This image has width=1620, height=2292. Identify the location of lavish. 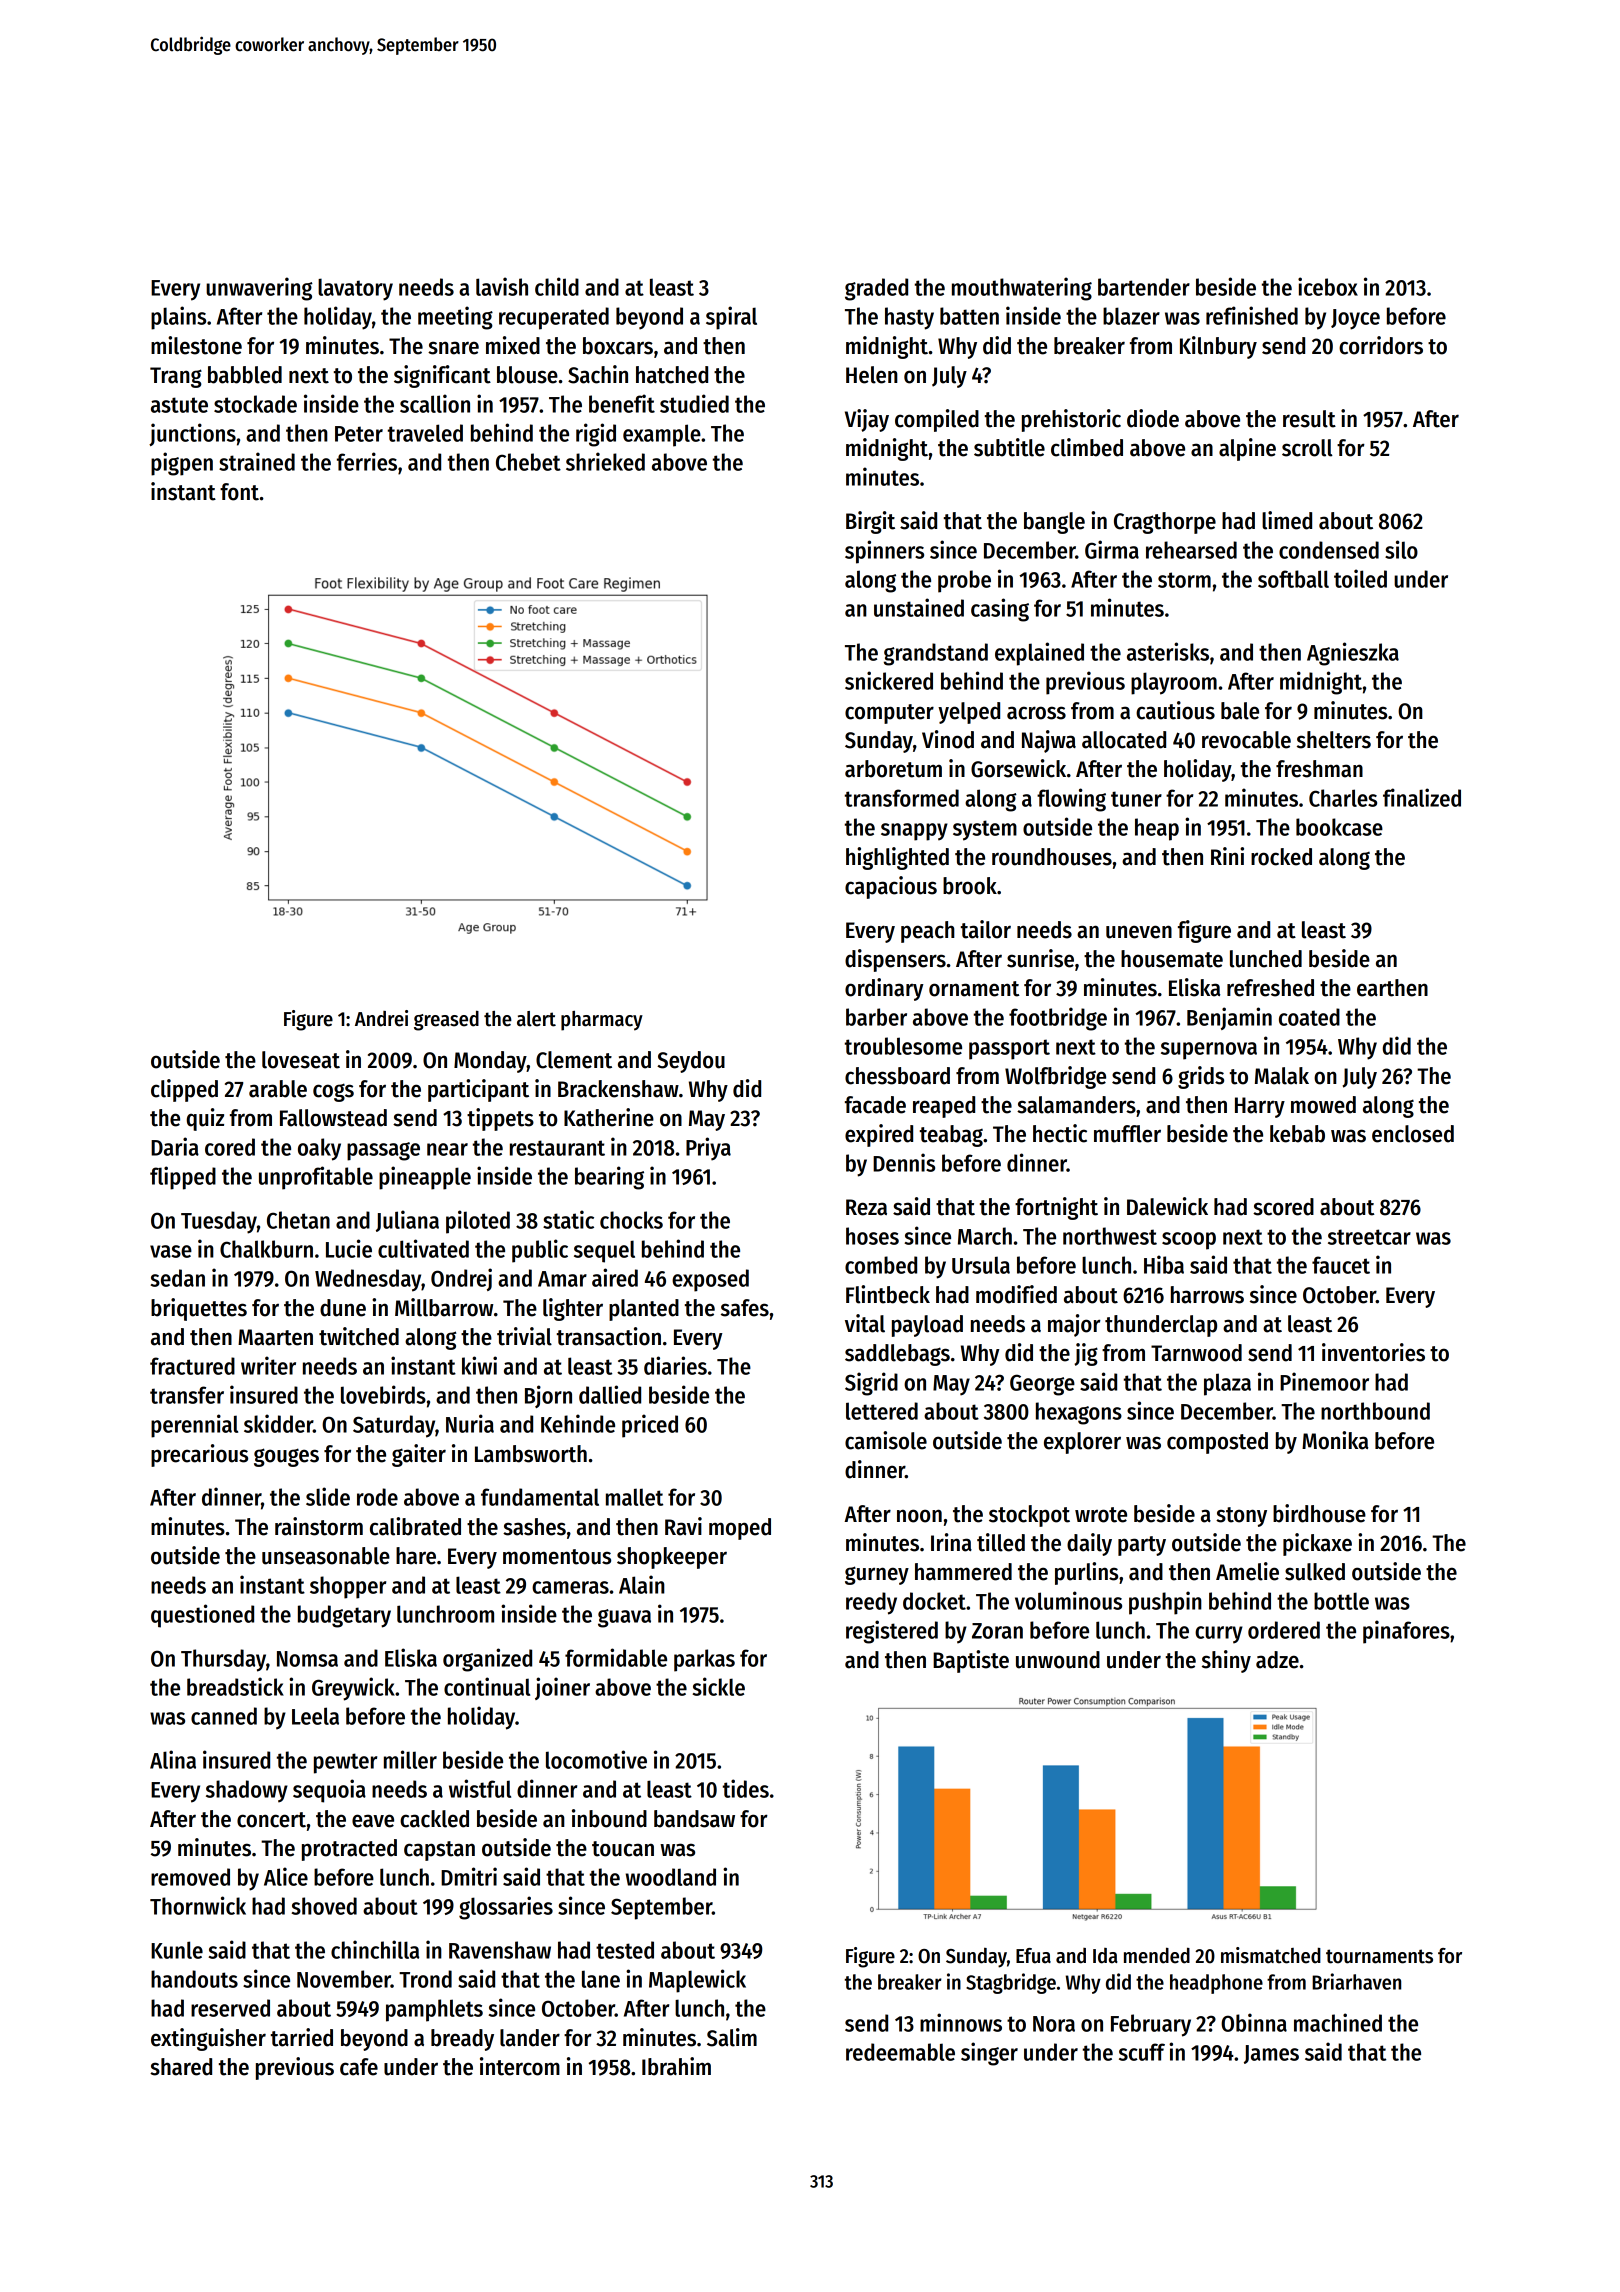
(502, 286).
